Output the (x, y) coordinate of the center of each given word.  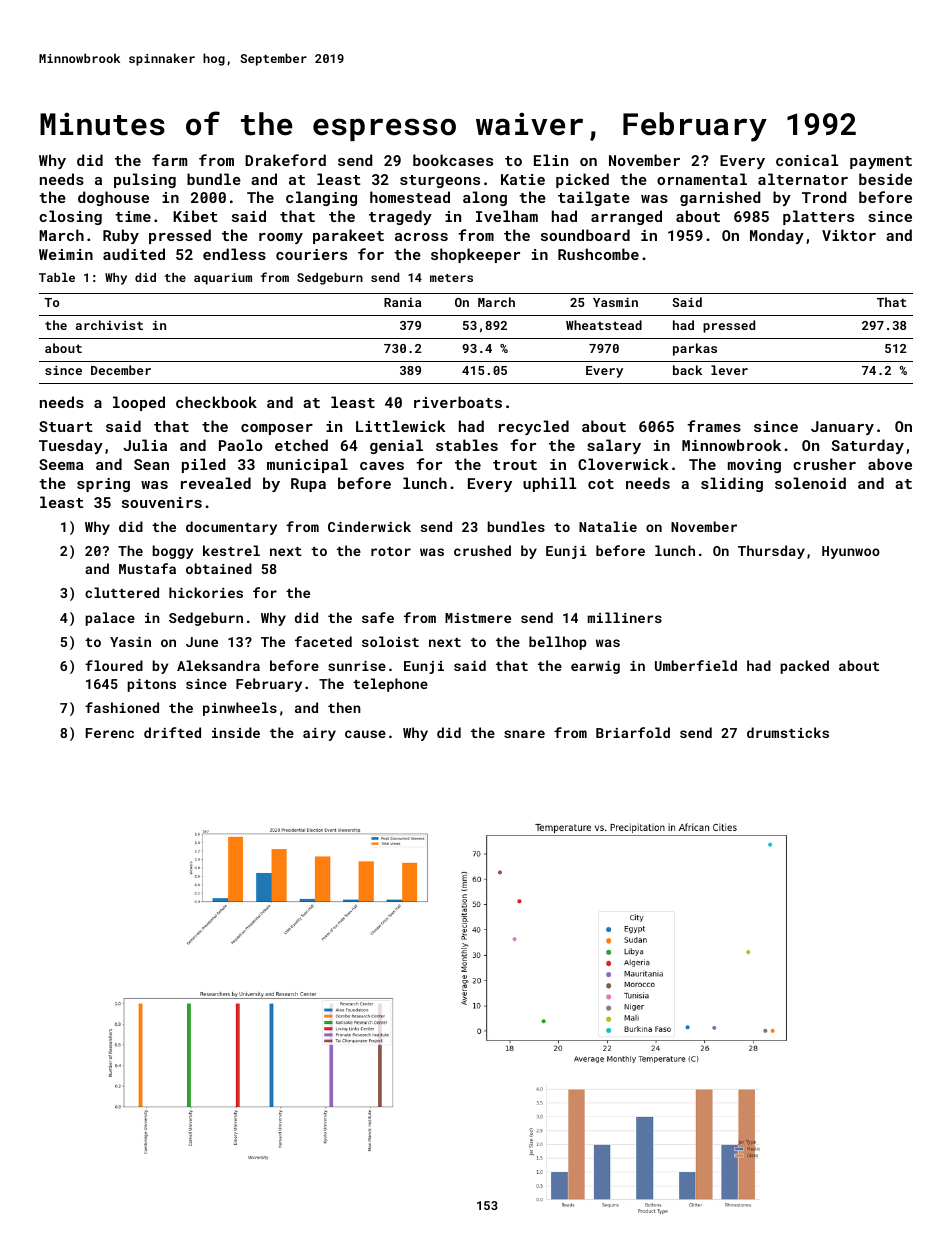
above (890, 464)
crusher (824, 464)
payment (881, 162)
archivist (109, 325)
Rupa (308, 485)
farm (169, 160)
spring (103, 485)
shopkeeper (475, 255)
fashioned (122, 707)
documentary (231, 528)
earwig (595, 667)
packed (804, 667)
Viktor (849, 235)
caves (382, 466)
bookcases (453, 160)
